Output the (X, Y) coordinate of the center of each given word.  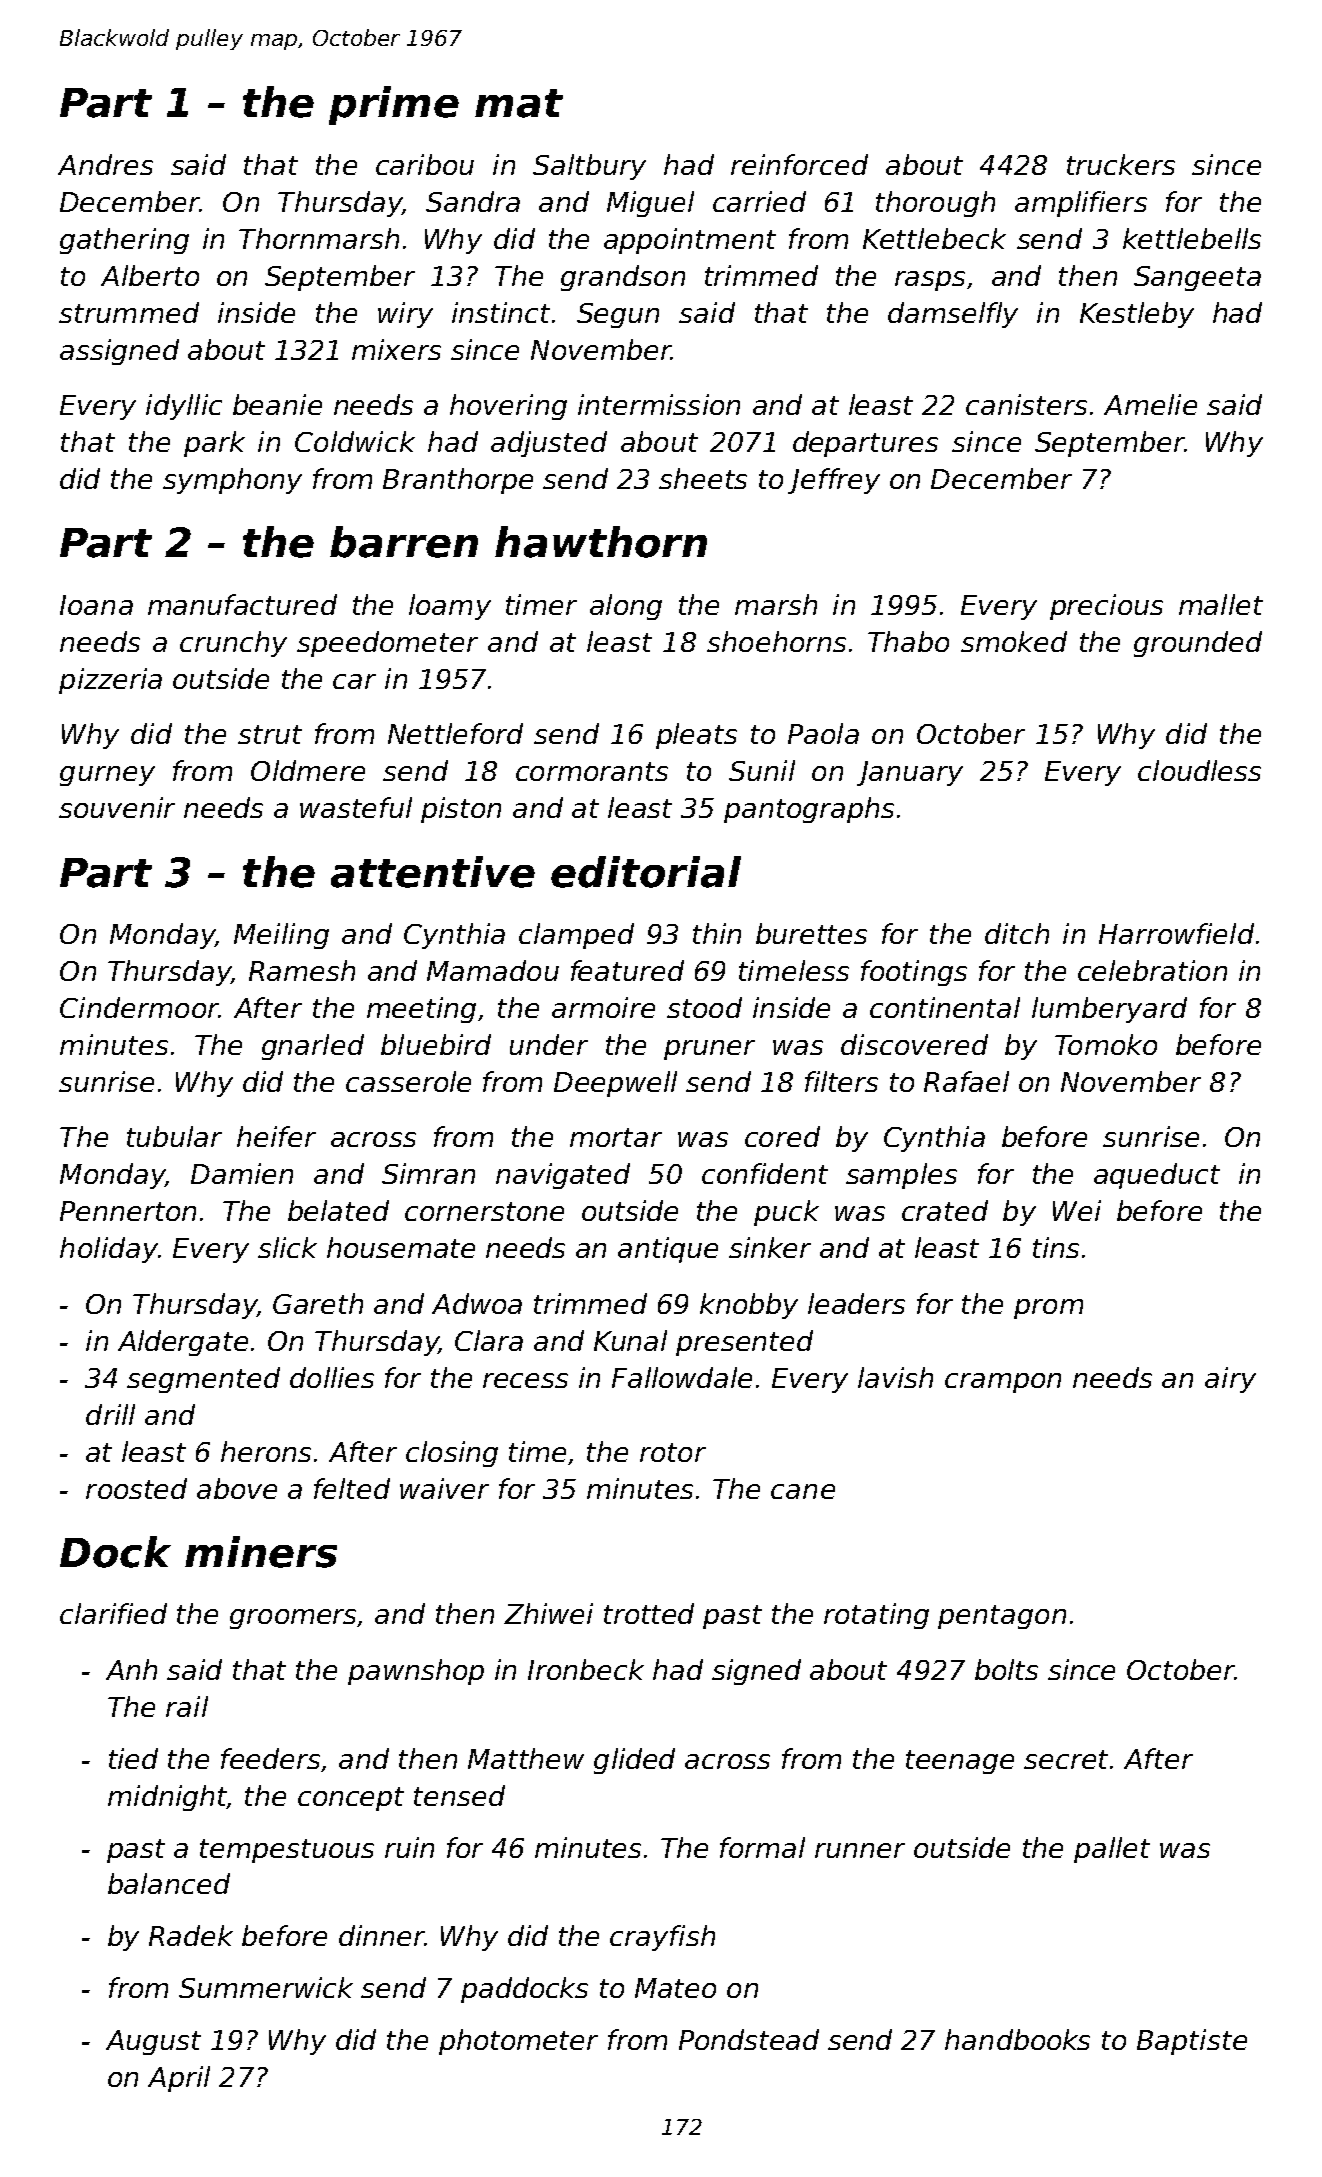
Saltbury (589, 167)
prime (394, 105)
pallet (1112, 1850)
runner (860, 1850)
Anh (131, 1669)
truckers (1121, 164)
